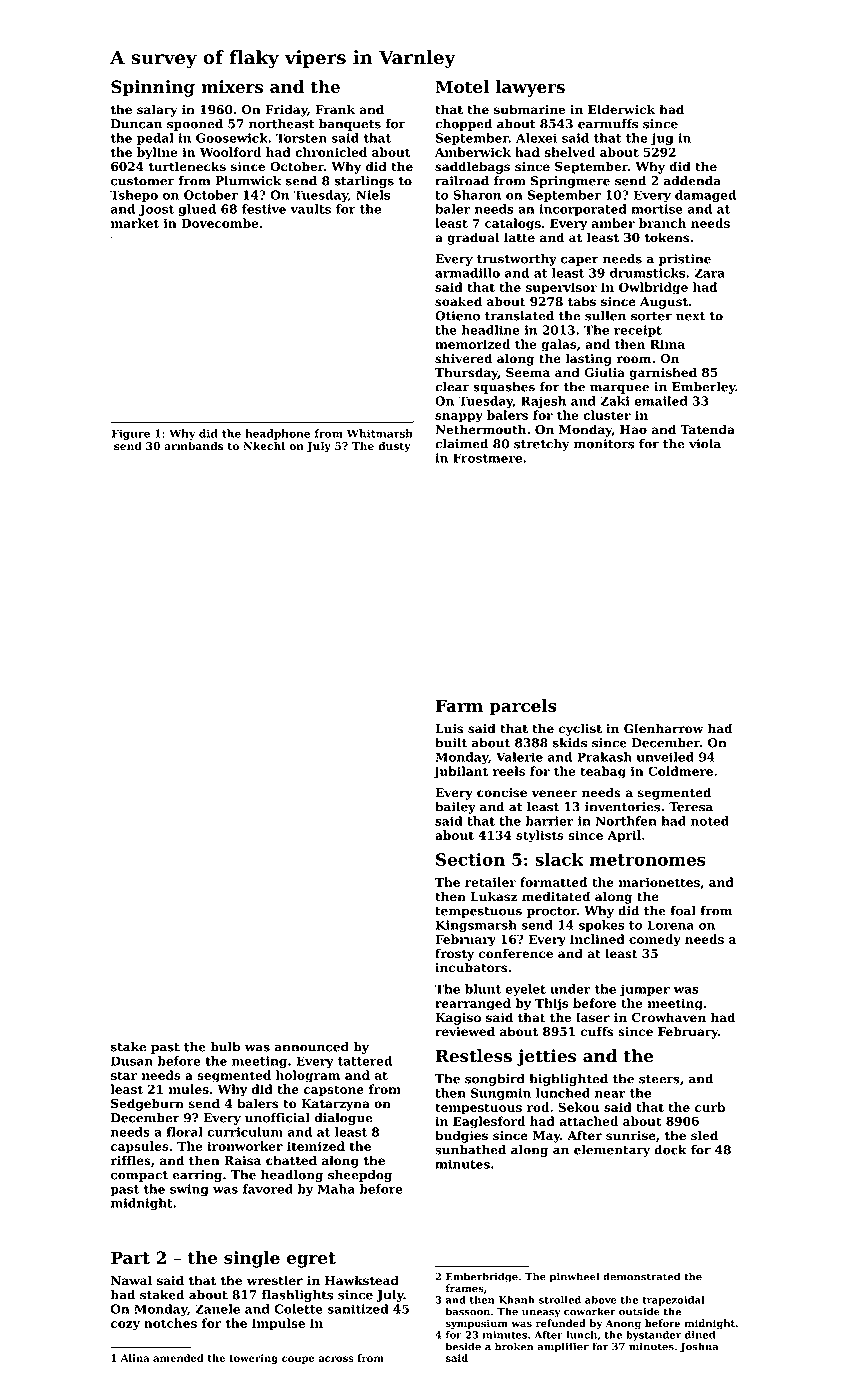 Image resolution: width=849 pixels, height=1400 pixels. Describe the element at coordinates (554, 794) in the screenshot. I see `veneer` at that location.
